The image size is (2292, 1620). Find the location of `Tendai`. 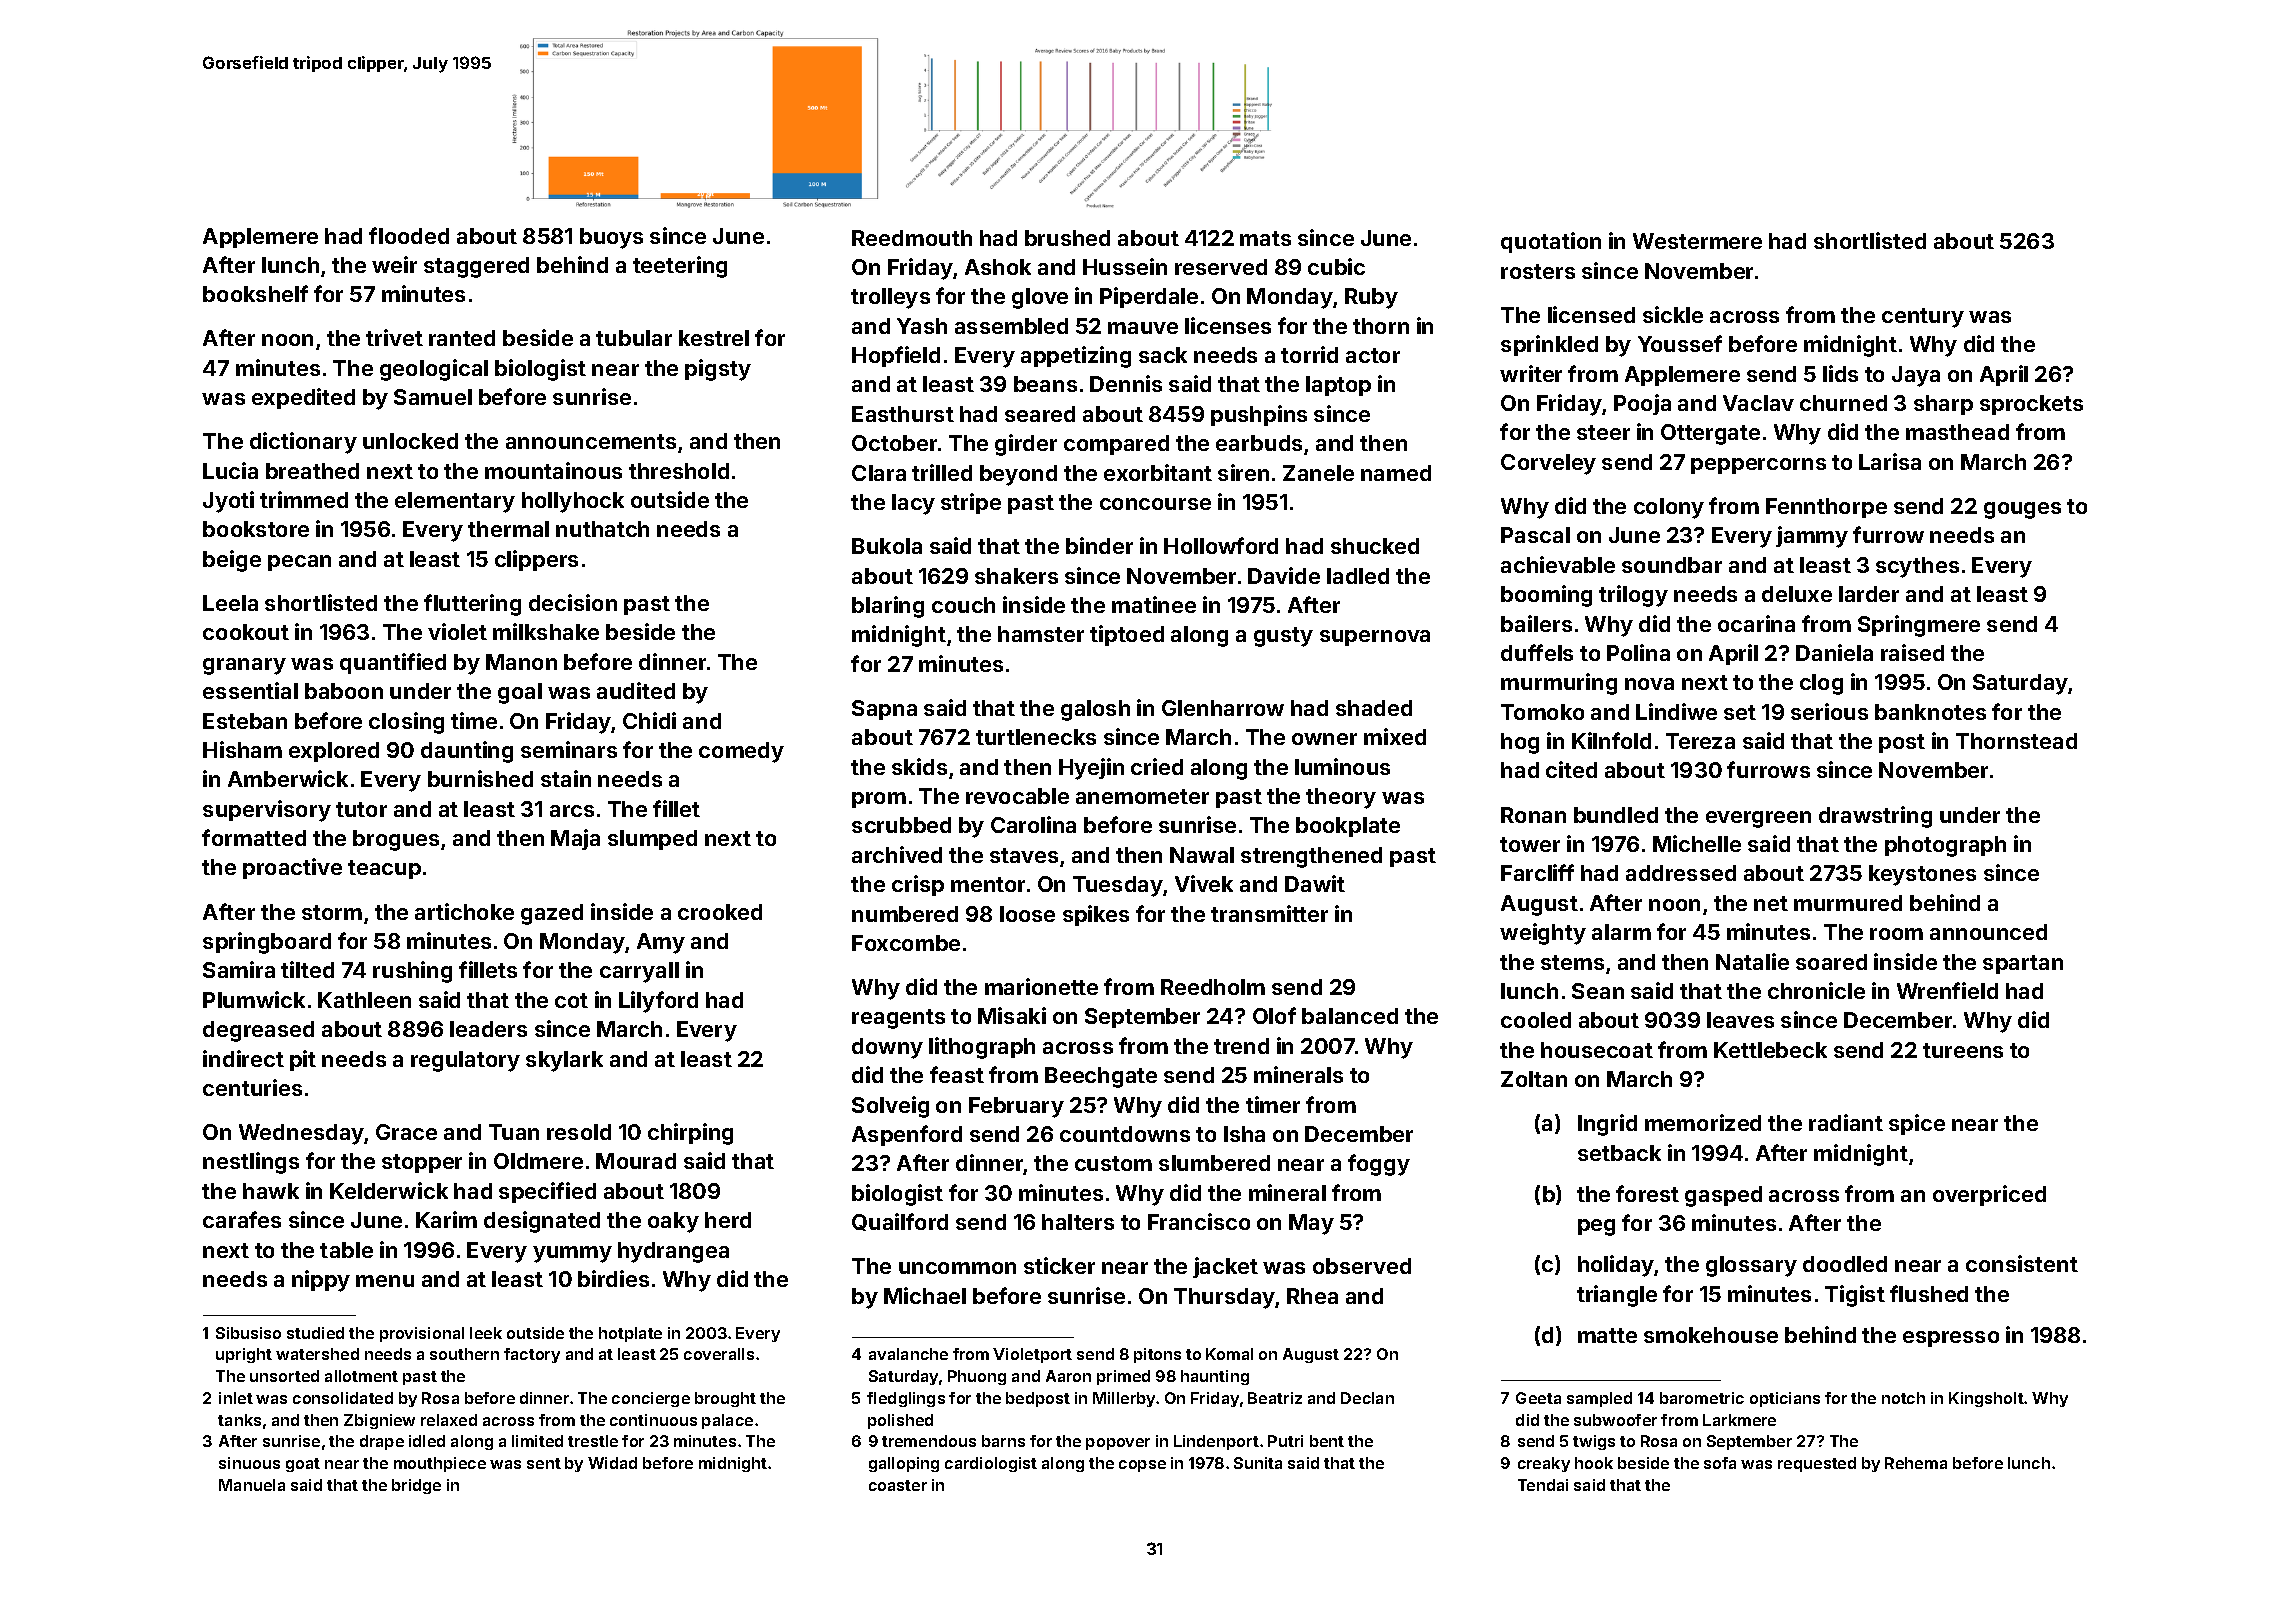

Tendai is located at coordinates (1543, 1485).
